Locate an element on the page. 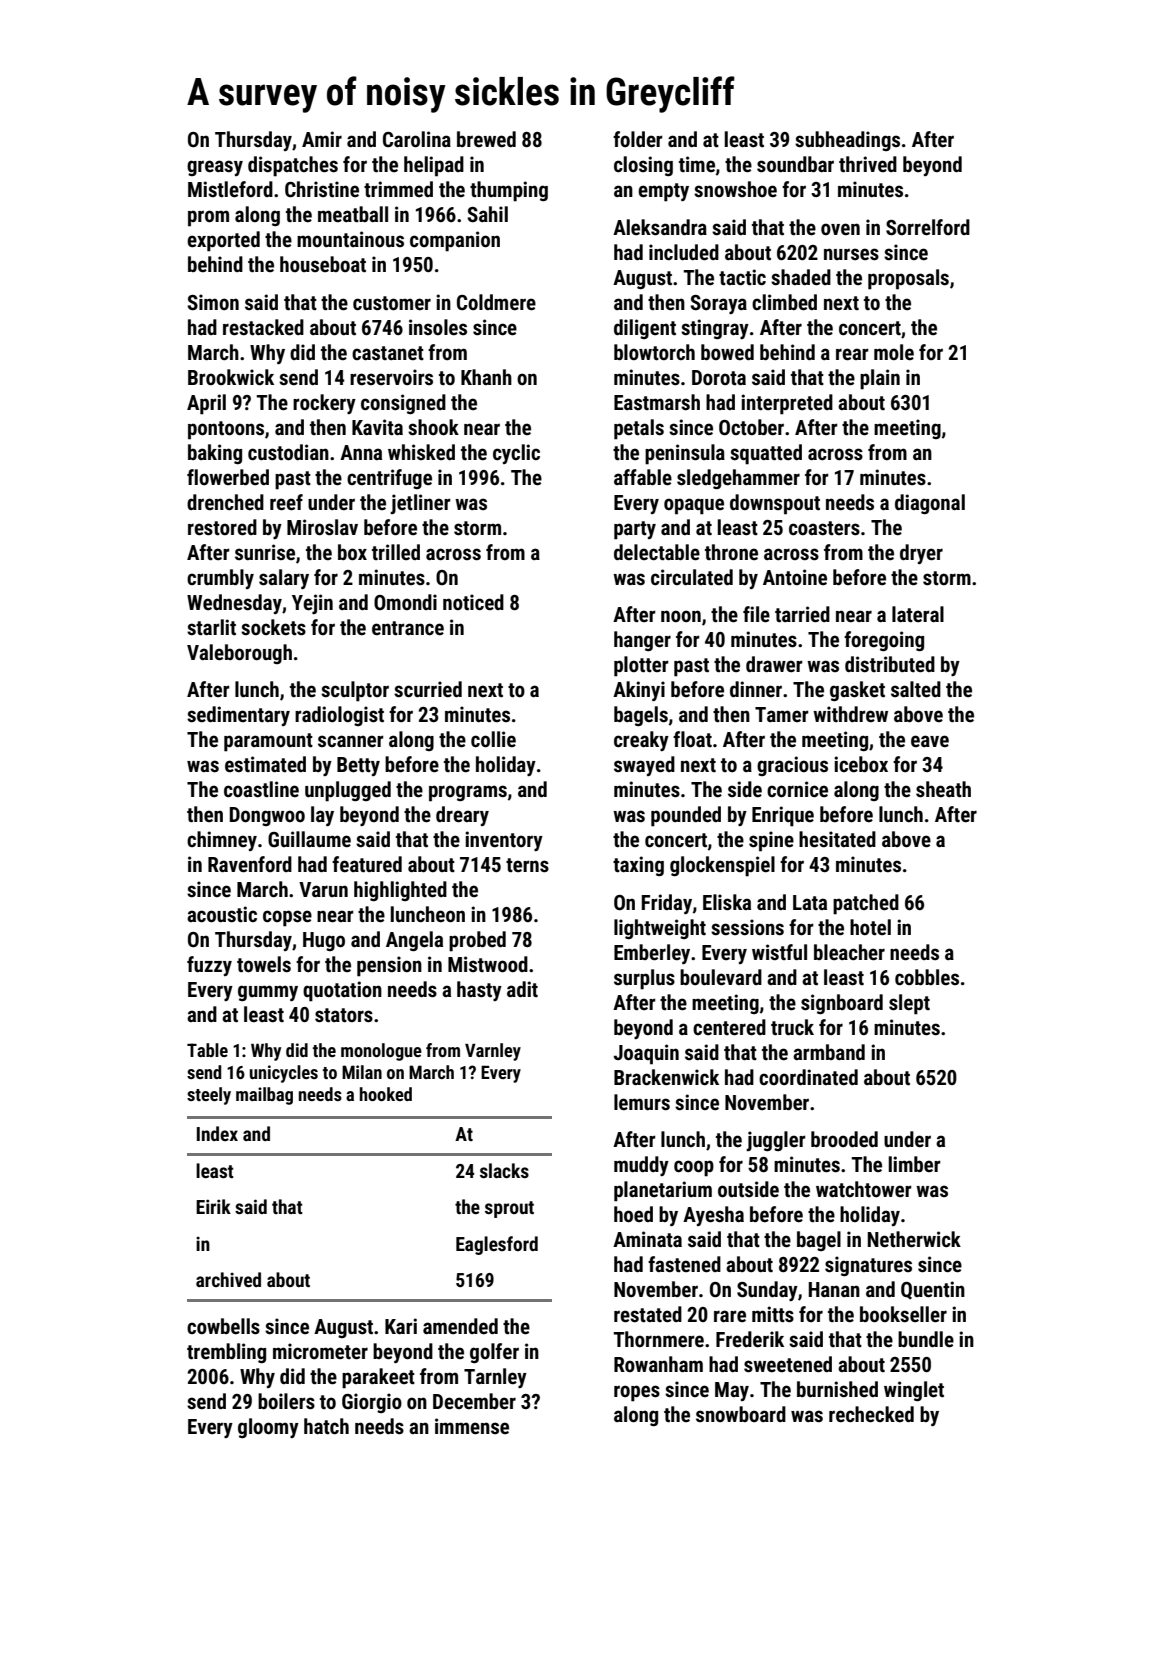  petals is located at coordinates (639, 429).
